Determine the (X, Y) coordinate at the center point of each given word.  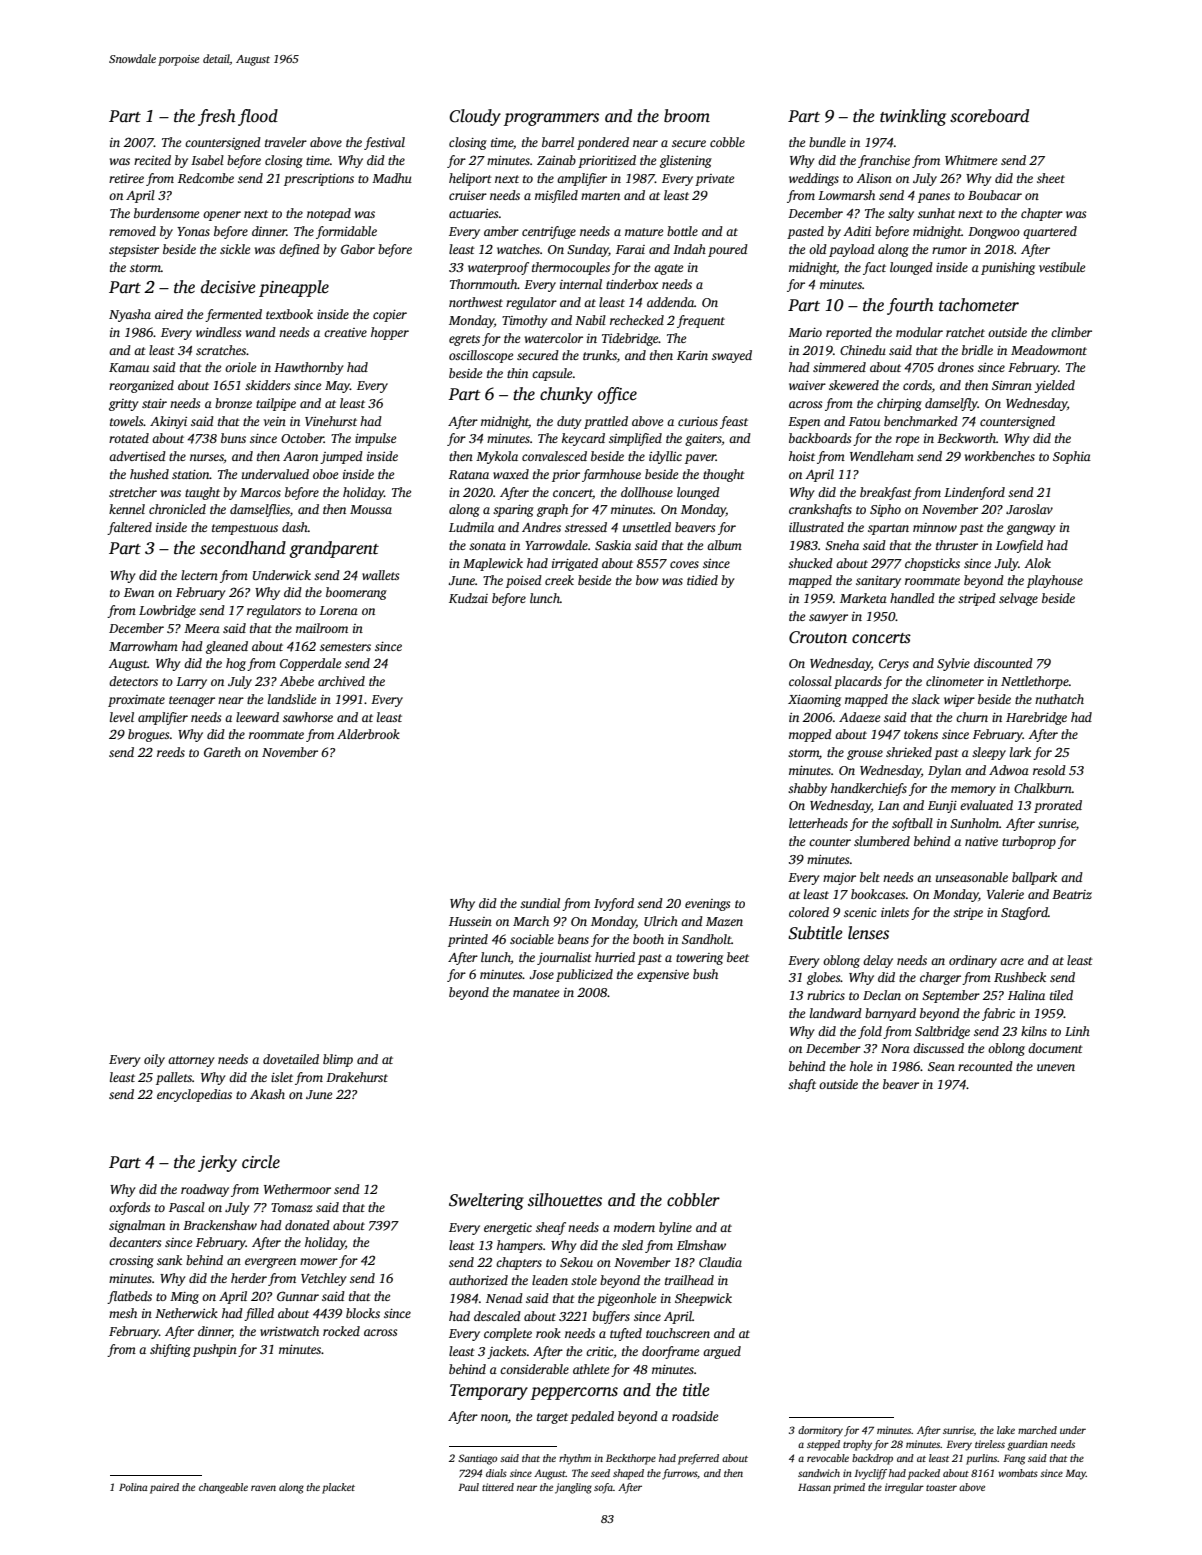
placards (858, 682)
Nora (895, 1048)
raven (263, 1488)
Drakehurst (357, 1077)
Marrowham (143, 646)
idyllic (665, 457)
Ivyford (614, 904)
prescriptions (319, 180)
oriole (240, 367)
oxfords (129, 1208)
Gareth (222, 752)
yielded (1054, 386)
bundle (827, 142)
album (724, 545)
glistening (686, 161)
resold (1049, 770)
